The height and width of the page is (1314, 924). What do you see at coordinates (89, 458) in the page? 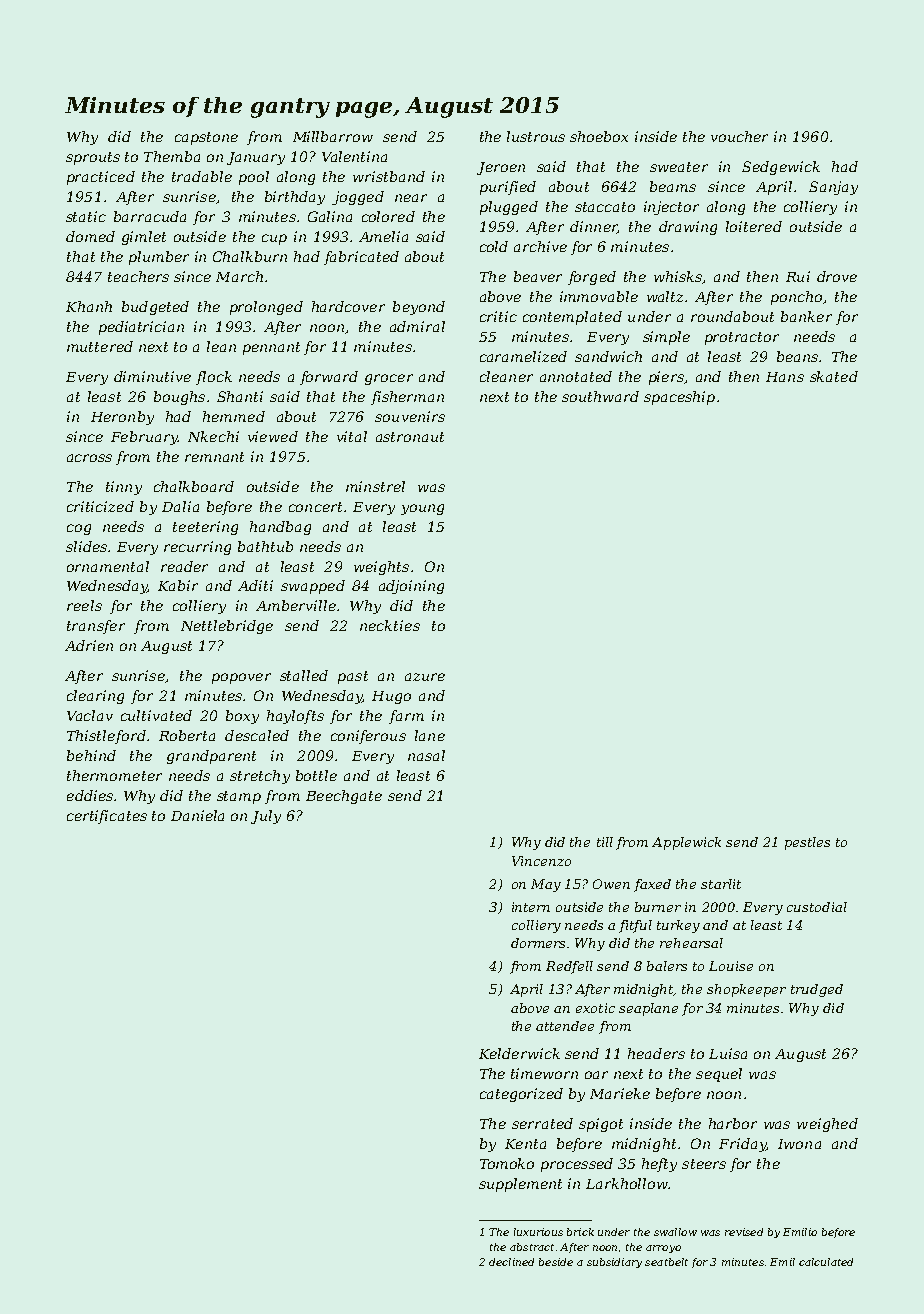
I see `across` at bounding box center [89, 458].
